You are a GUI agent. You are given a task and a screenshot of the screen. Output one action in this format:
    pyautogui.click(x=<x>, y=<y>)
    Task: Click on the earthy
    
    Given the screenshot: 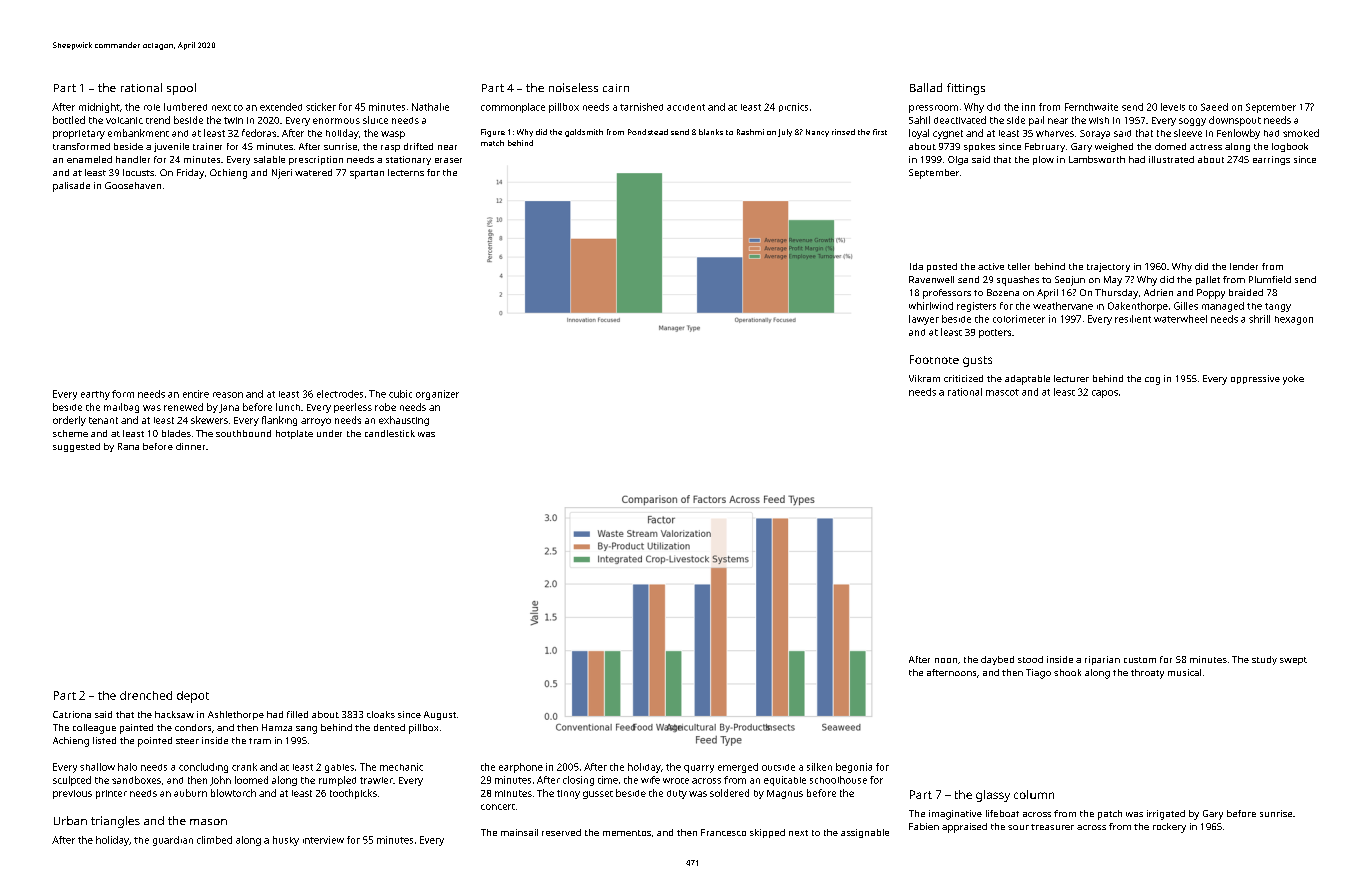 What is the action you would take?
    pyautogui.click(x=95, y=395)
